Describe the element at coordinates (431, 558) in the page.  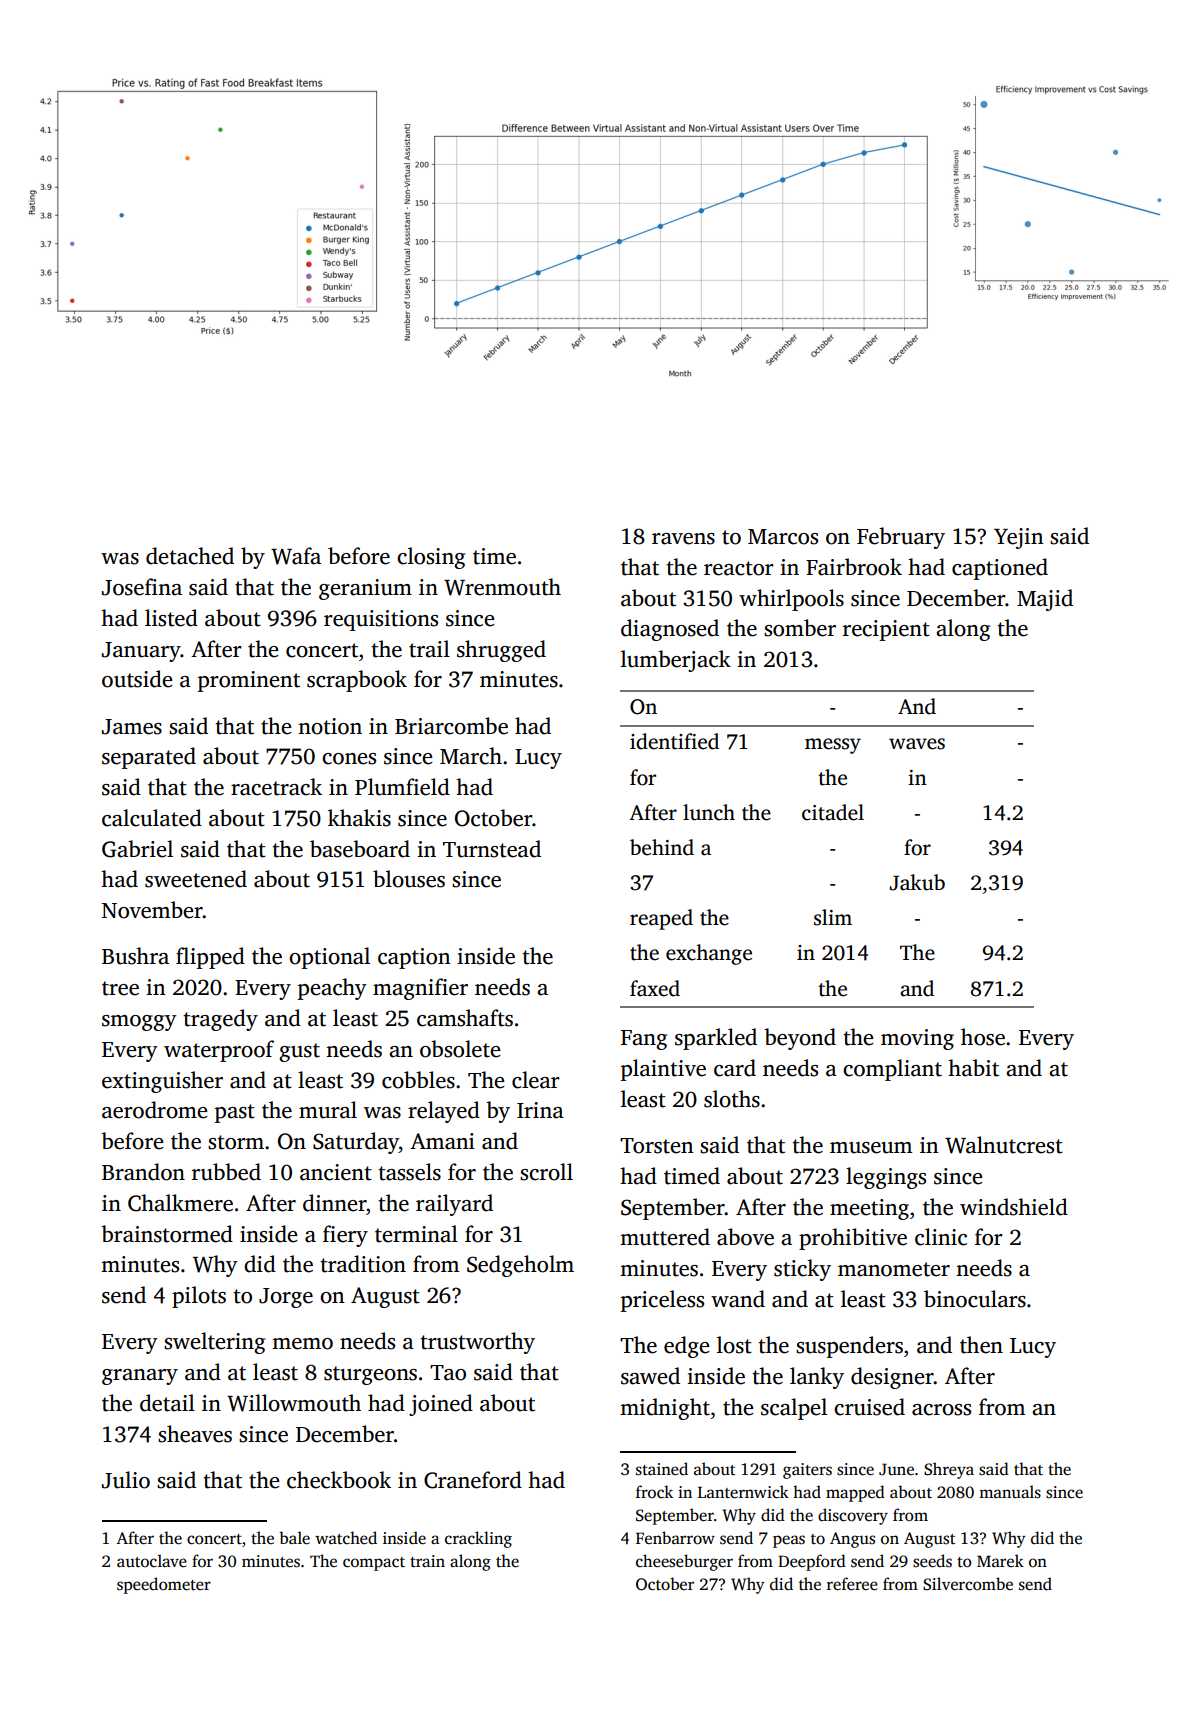
I see `closing` at that location.
